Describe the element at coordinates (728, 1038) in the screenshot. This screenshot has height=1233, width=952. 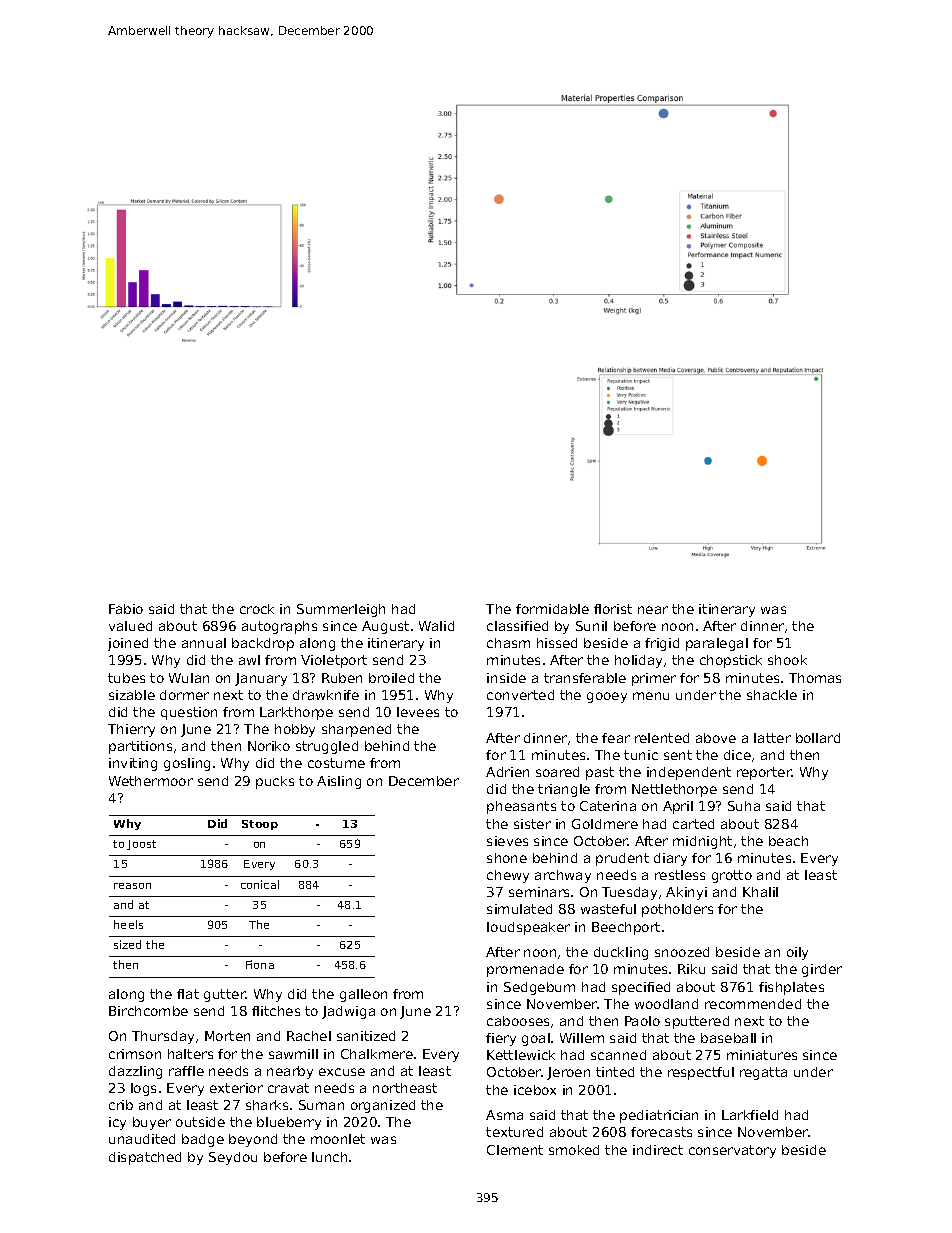
I see `baseball` at that location.
